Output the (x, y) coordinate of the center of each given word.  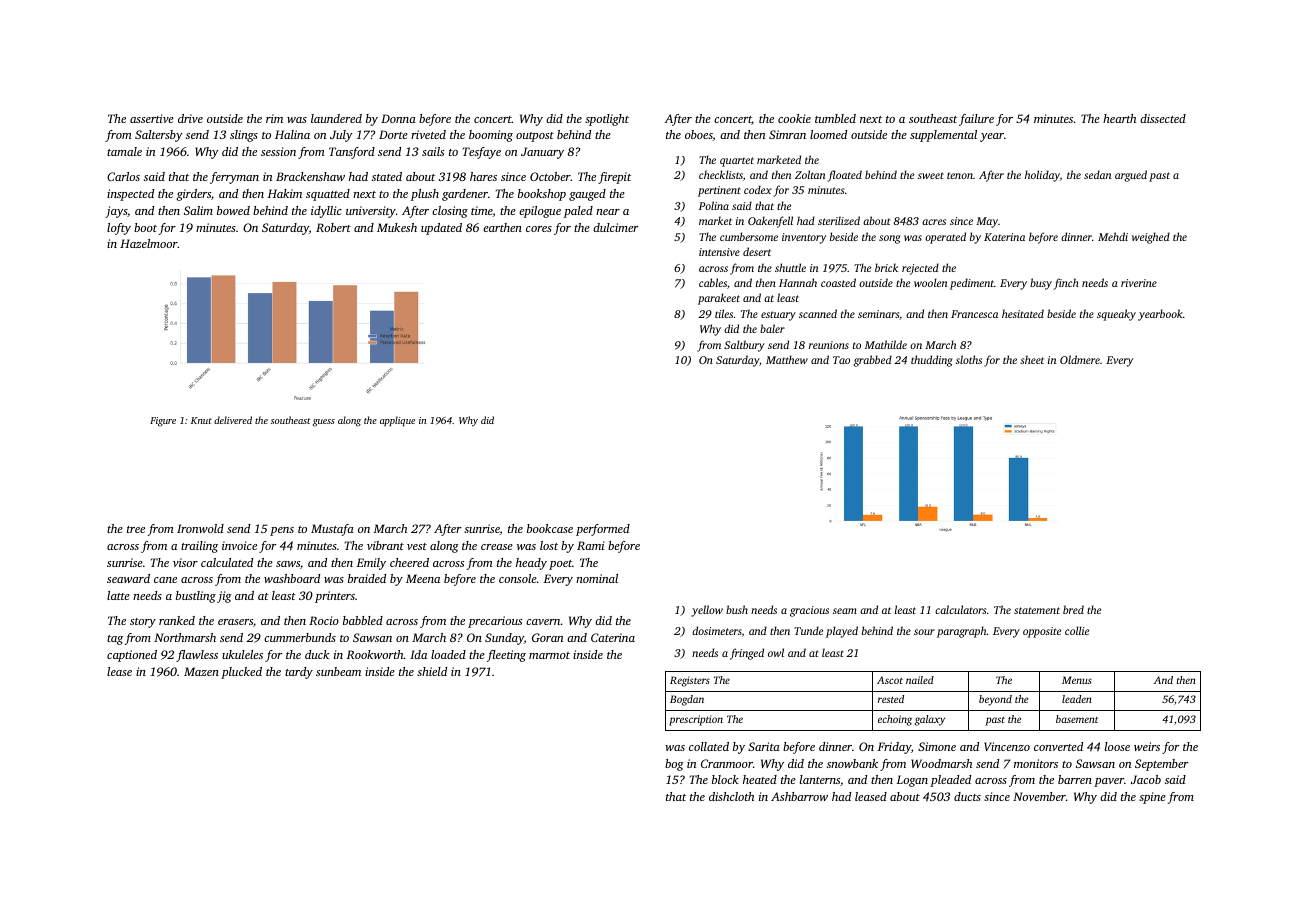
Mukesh (397, 227)
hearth (1119, 118)
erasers (235, 622)
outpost (535, 137)
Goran (547, 637)
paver (1109, 782)
